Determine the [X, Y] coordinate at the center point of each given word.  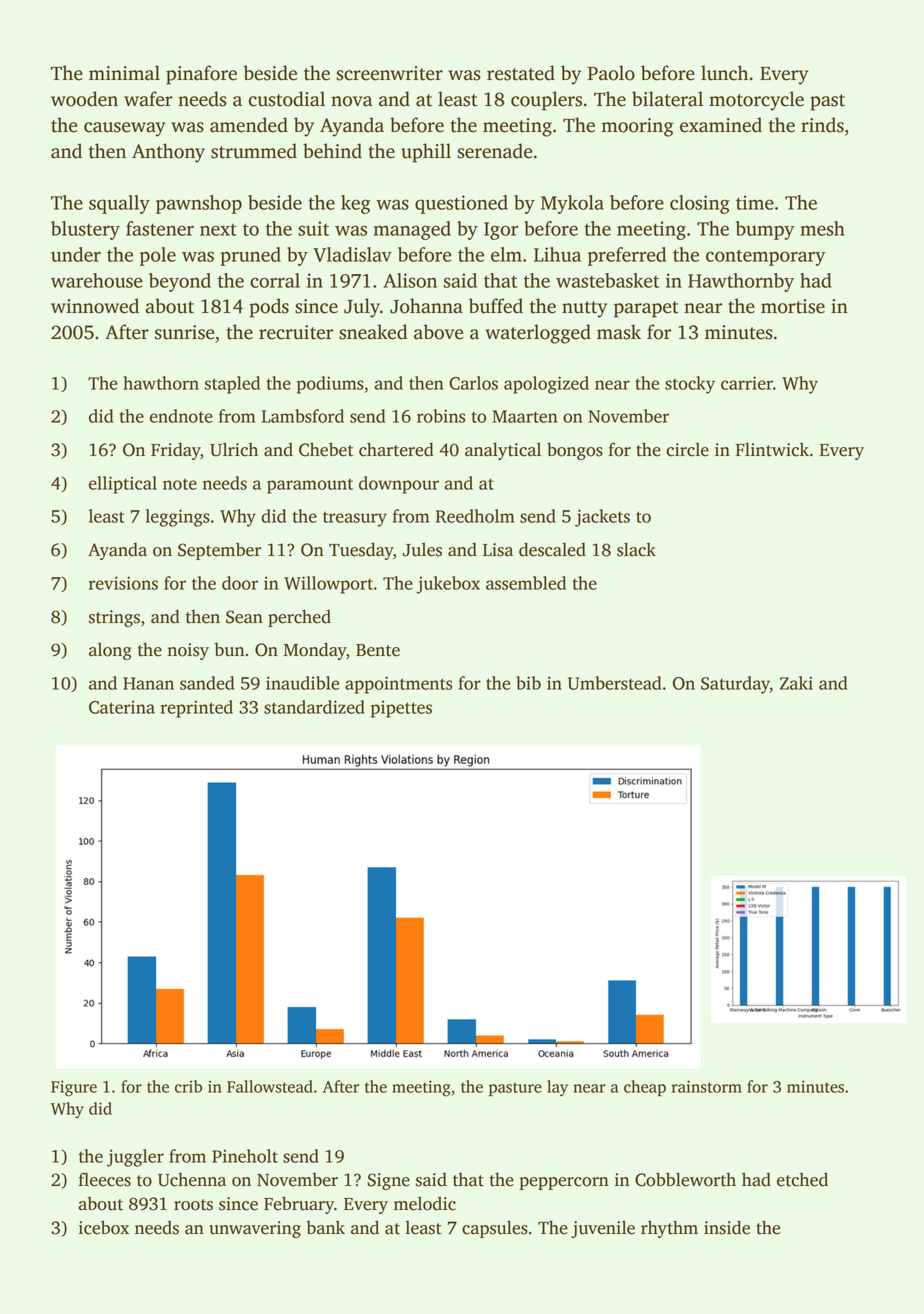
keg [356, 204]
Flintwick [772, 449]
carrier [747, 383]
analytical [503, 451]
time [755, 202]
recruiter [296, 332]
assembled [526, 583]
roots [193, 1205]
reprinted [197, 709]
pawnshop [199, 204]
